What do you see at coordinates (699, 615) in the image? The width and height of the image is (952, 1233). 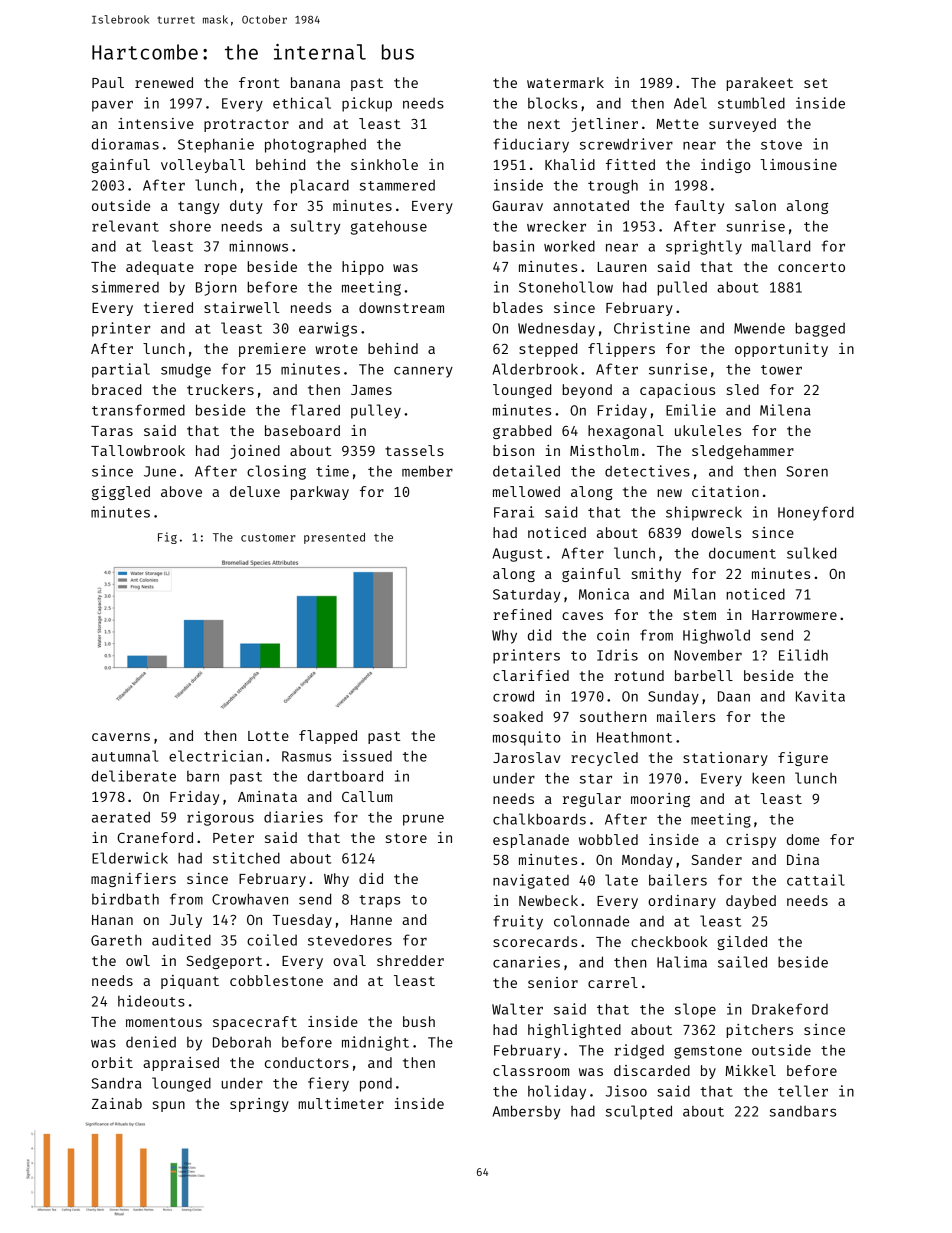 I see `stem` at bounding box center [699, 615].
